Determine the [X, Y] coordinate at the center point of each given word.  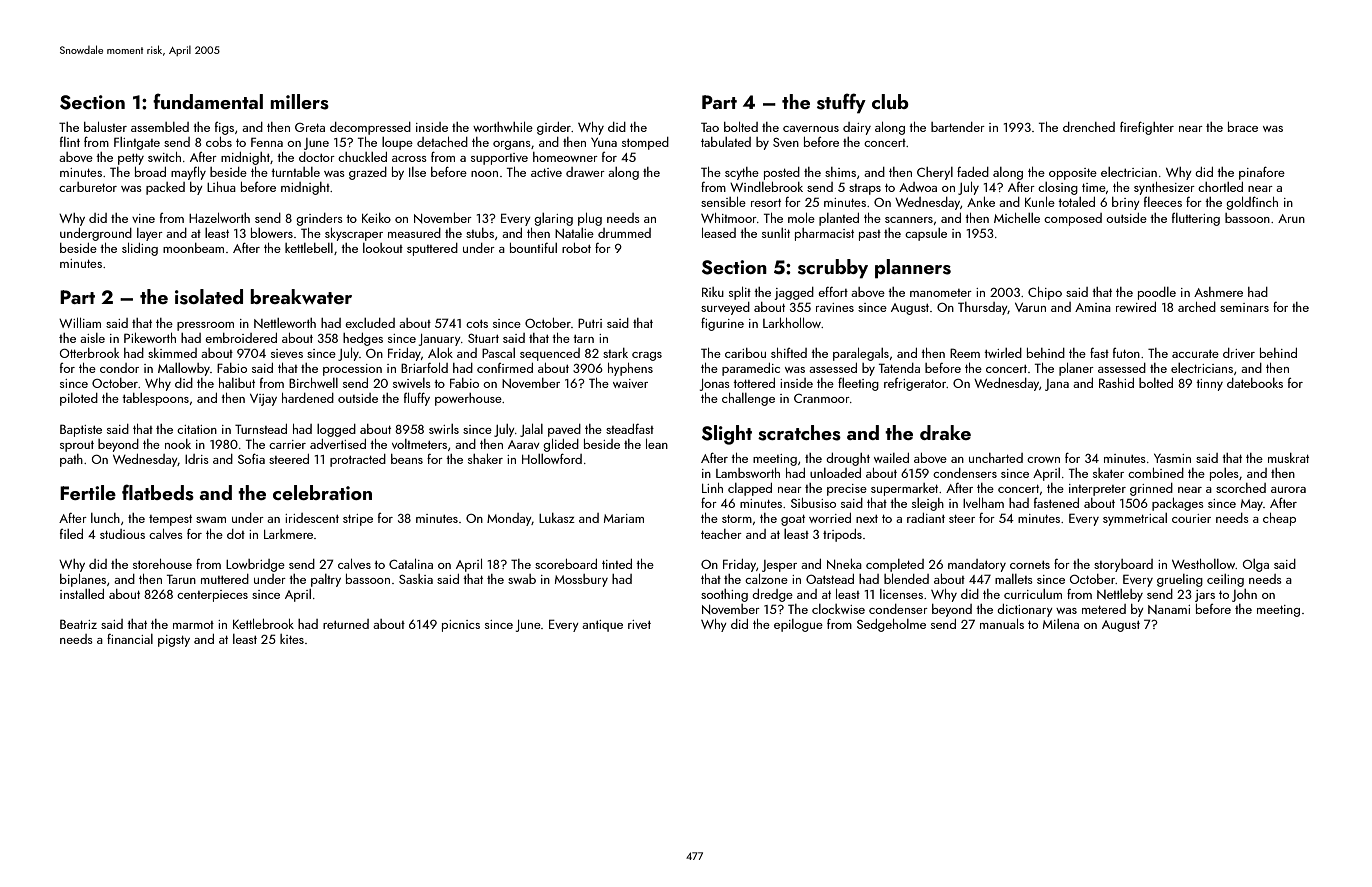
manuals [1002, 624]
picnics [461, 626]
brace [1243, 127]
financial [130, 639]
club [890, 101]
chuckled [362, 157]
